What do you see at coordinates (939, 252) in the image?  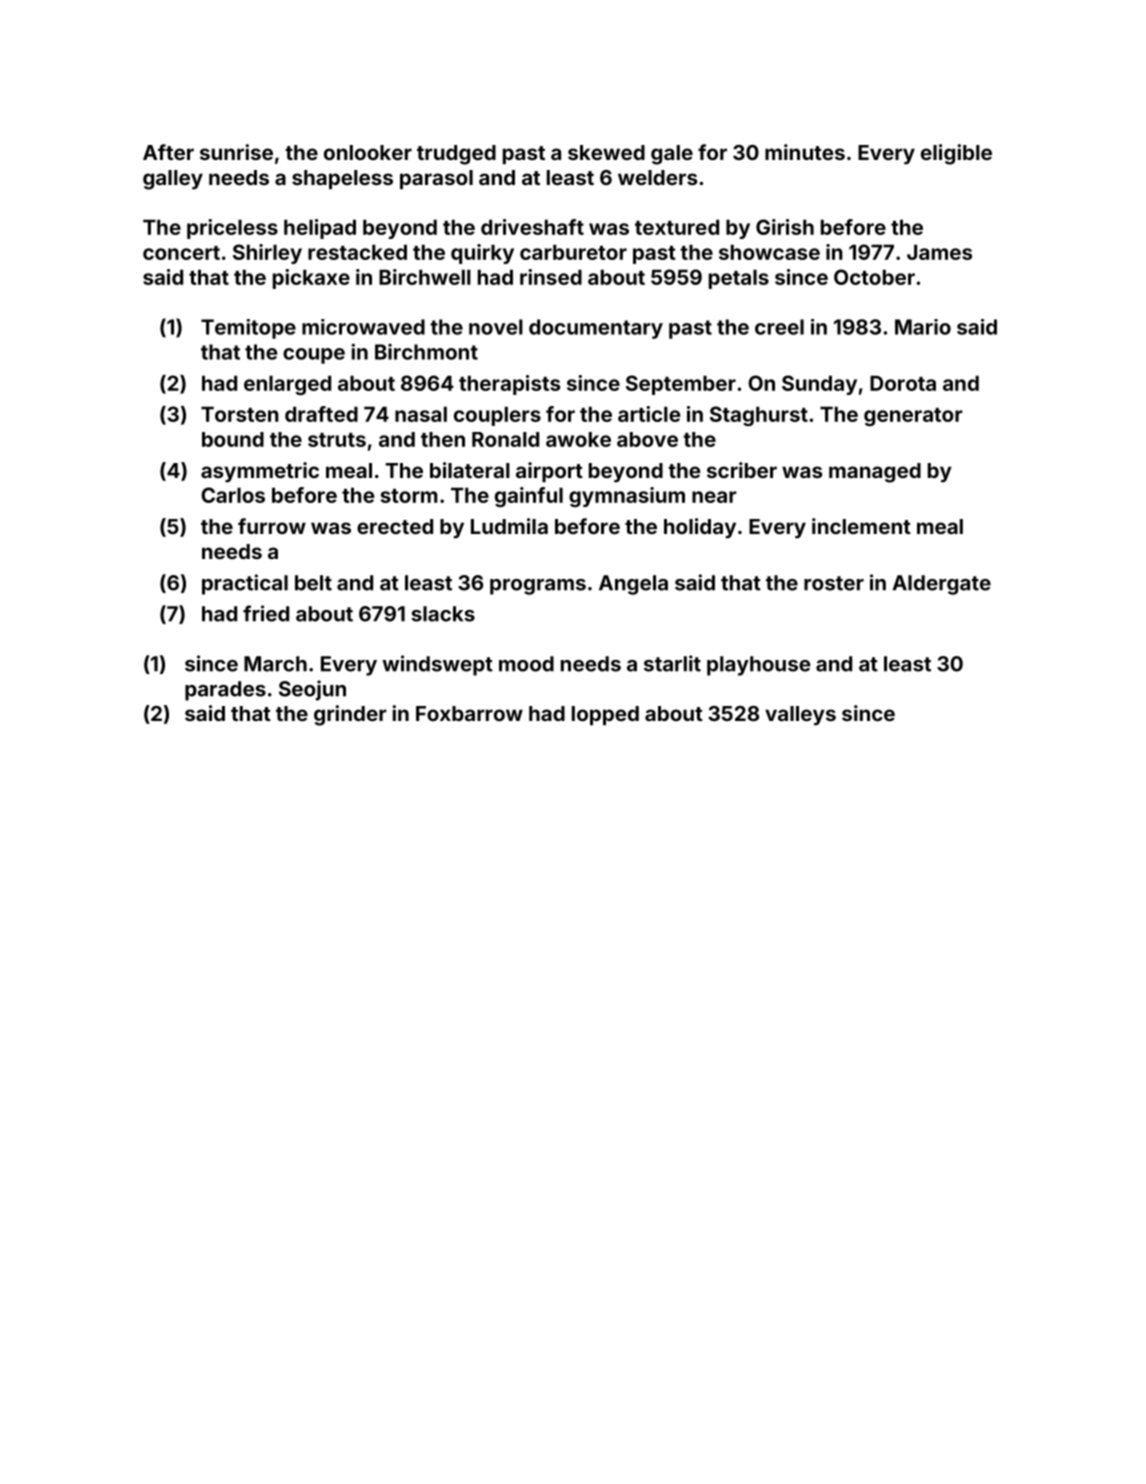 I see `James` at bounding box center [939, 252].
